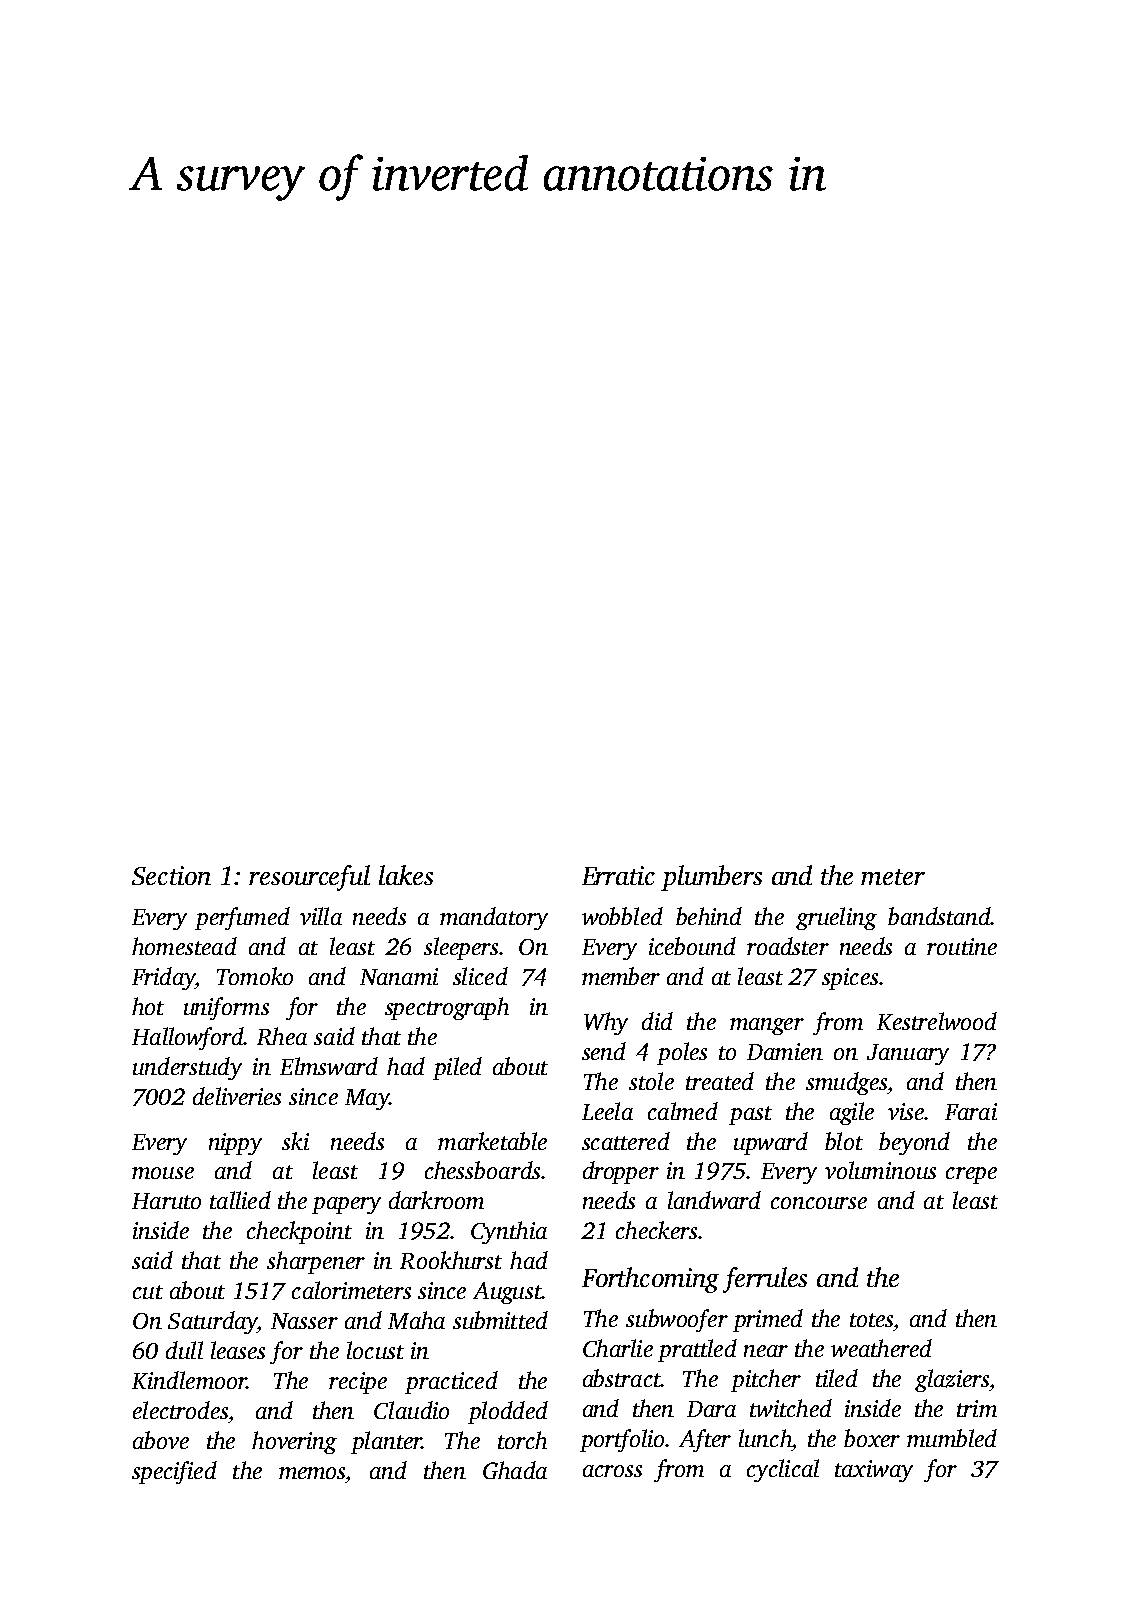 The height and width of the document is (1604, 1129). I want to click on chessboards, so click(482, 1170).
